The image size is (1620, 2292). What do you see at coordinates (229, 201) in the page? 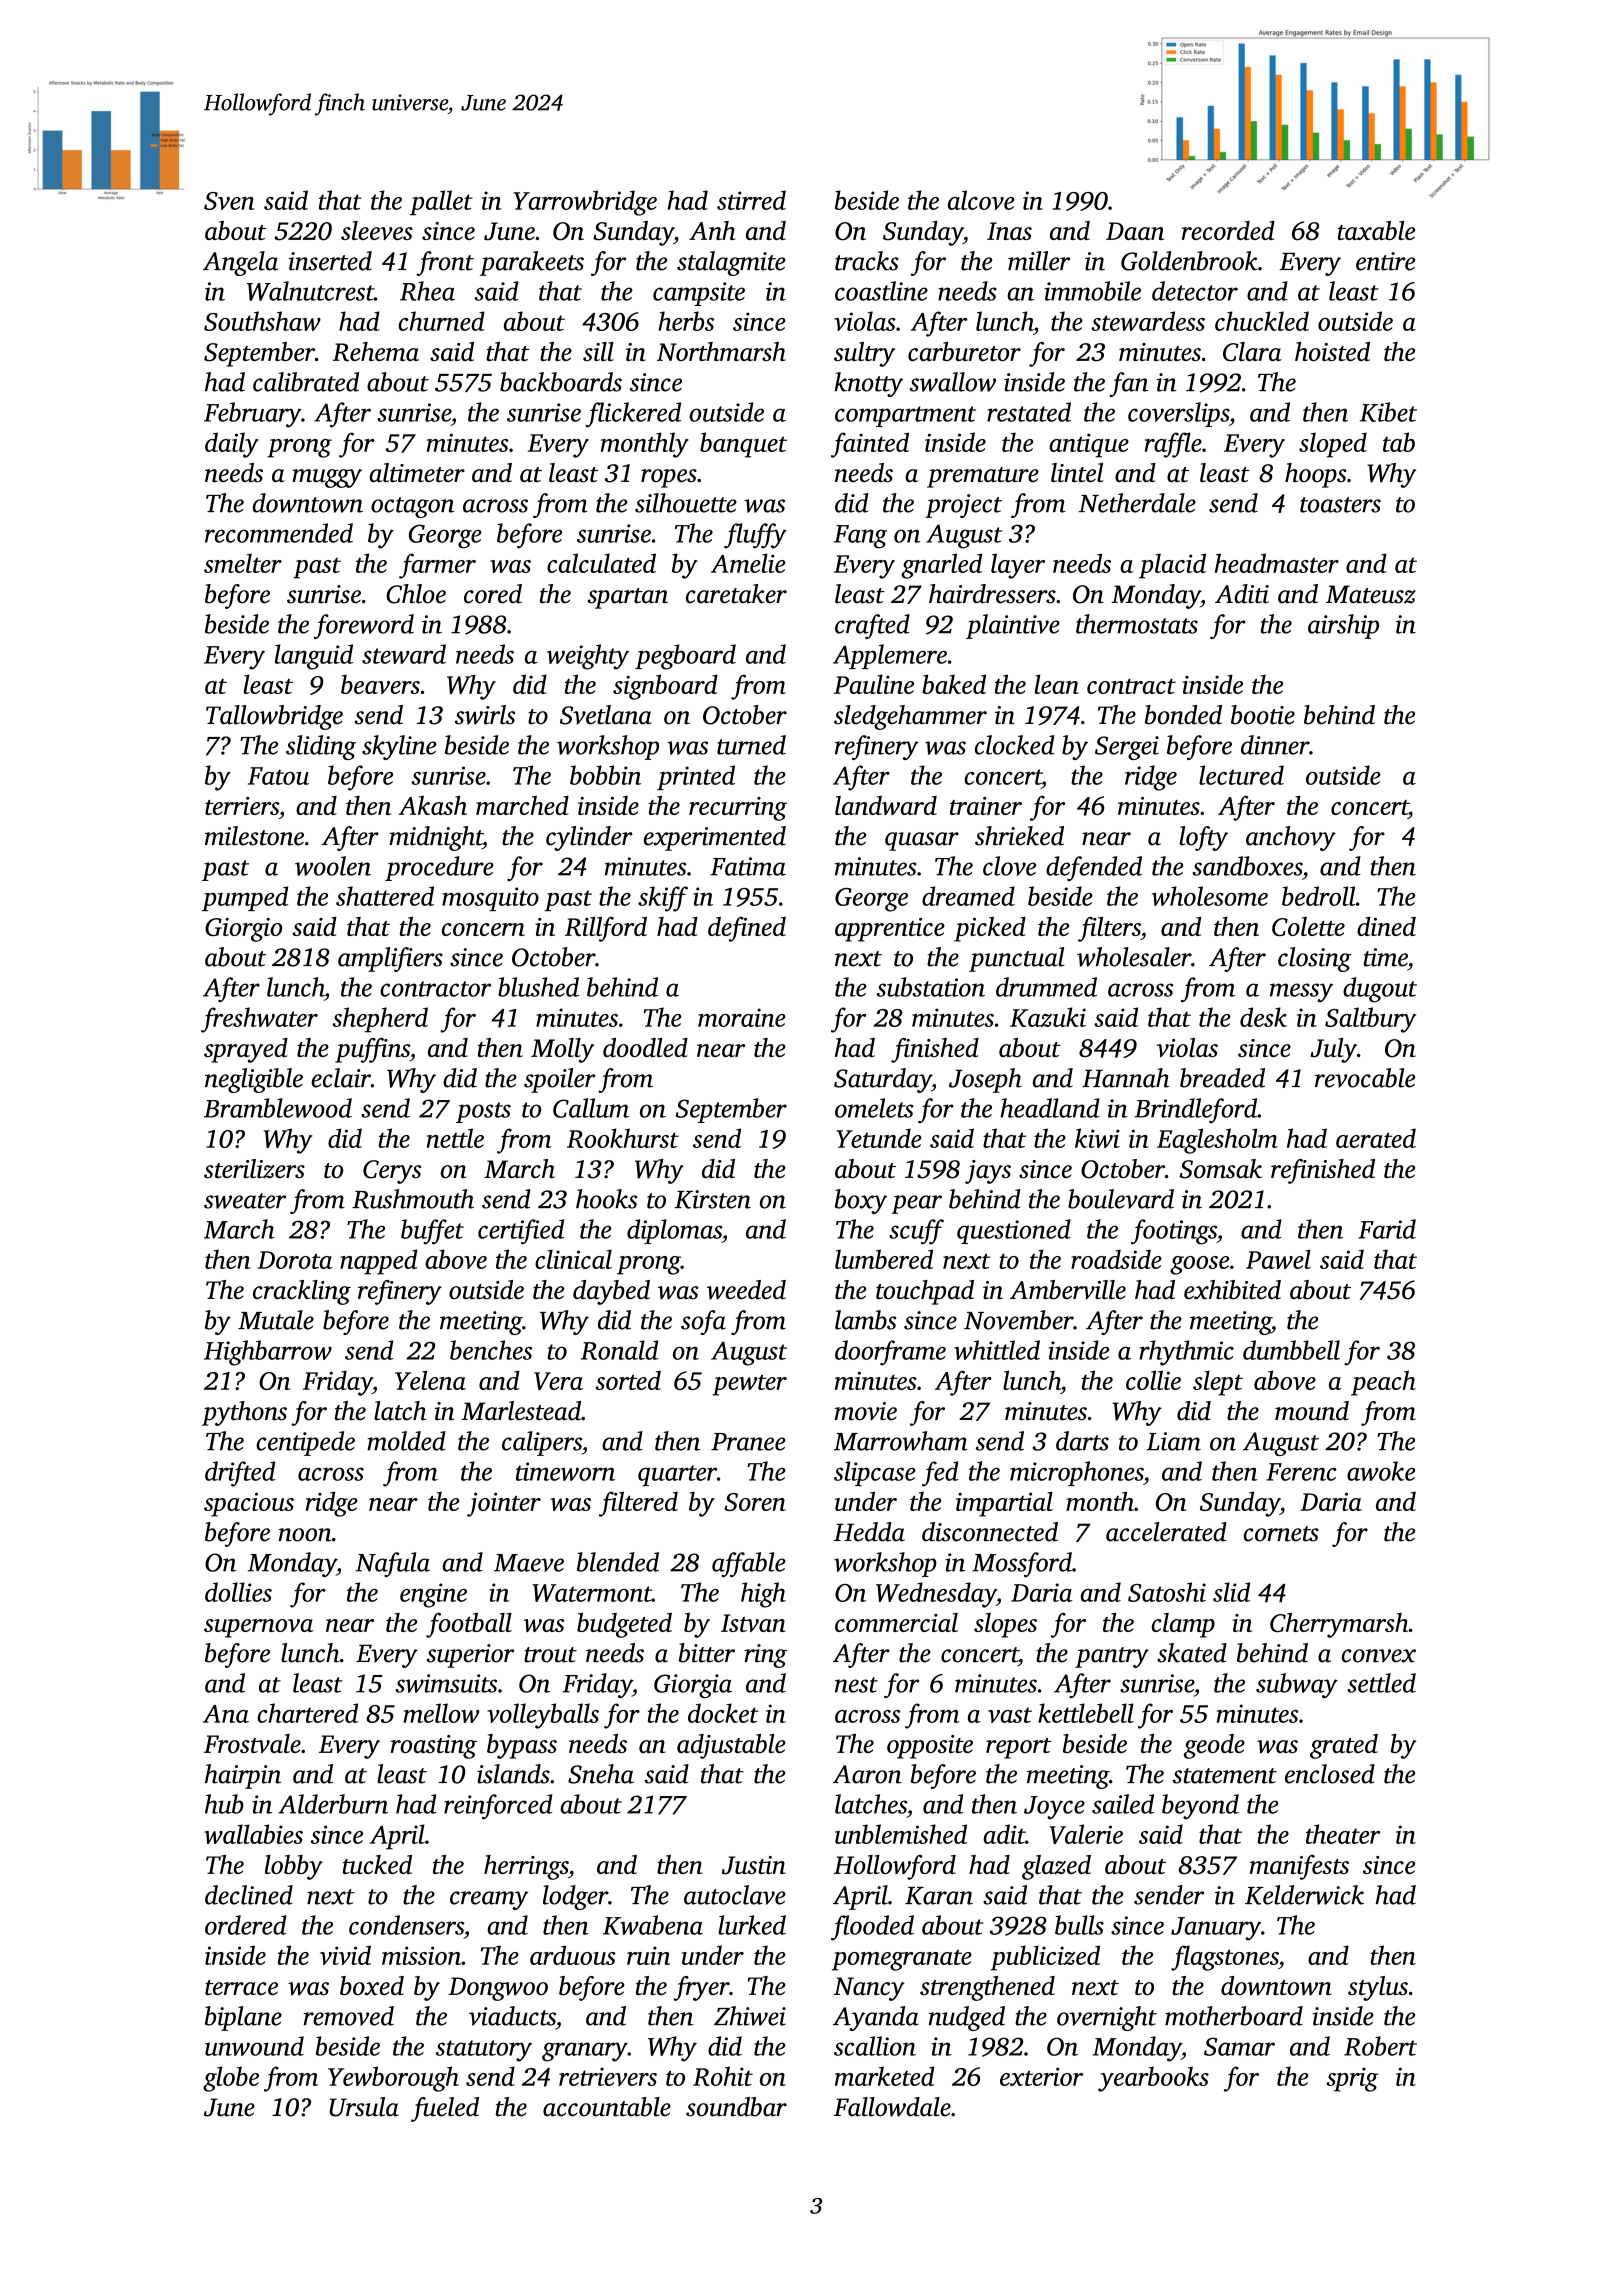
I see `Sven` at bounding box center [229, 201].
